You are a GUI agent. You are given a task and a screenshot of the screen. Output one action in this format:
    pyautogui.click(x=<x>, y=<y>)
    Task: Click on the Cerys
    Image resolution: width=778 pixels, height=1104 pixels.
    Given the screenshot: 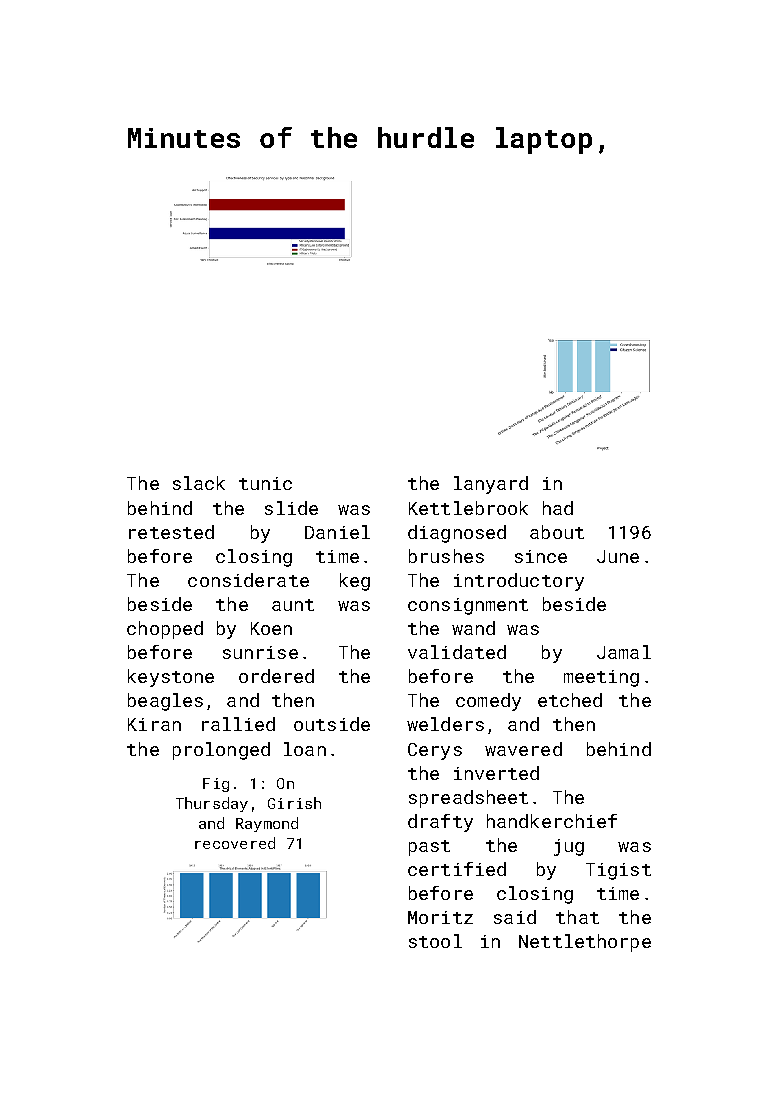 What is the action you would take?
    pyautogui.click(x=435, y=751)
